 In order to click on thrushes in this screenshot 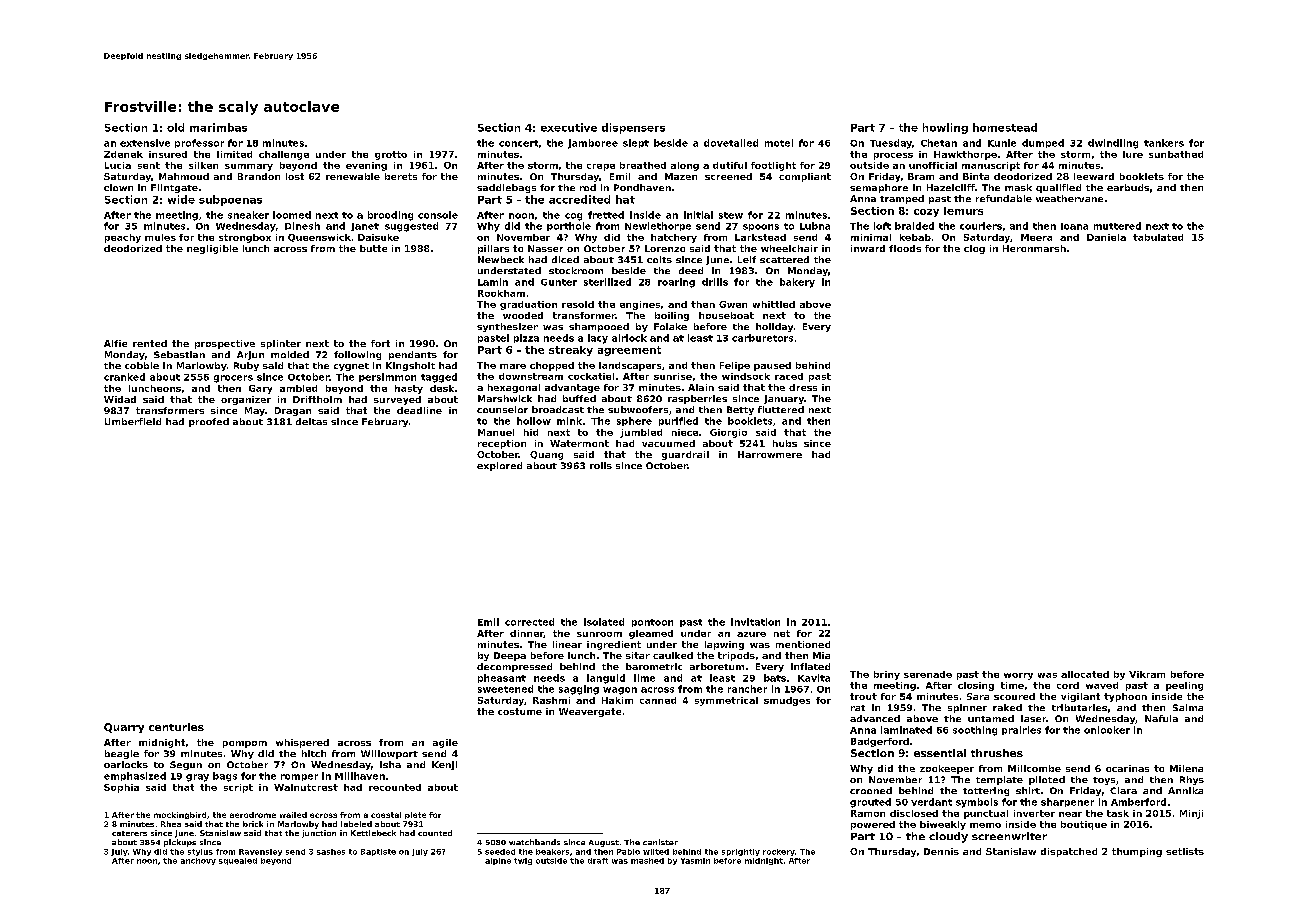, I will do `click(997, 753)`.
